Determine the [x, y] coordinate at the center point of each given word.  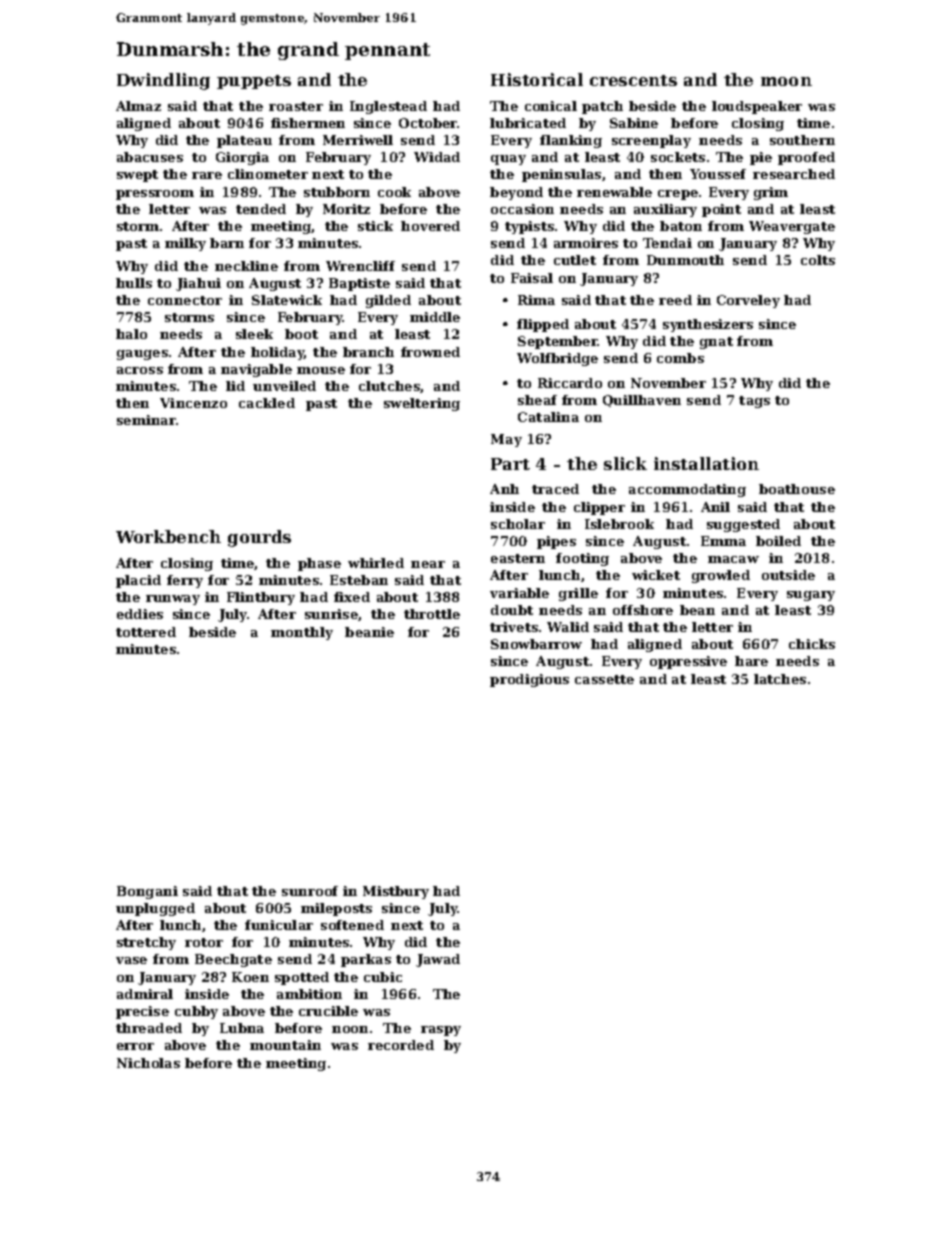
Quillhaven [642, 401]
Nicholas [148, 1063]
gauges [142, 355]
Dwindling [163, 81]
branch [368, 352]
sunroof [310, 891]
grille [578, 594]
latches [780, 679]
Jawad [438, 960]
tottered [146, 632]
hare [751, 661]
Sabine [634, 123]
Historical [537, 79]
